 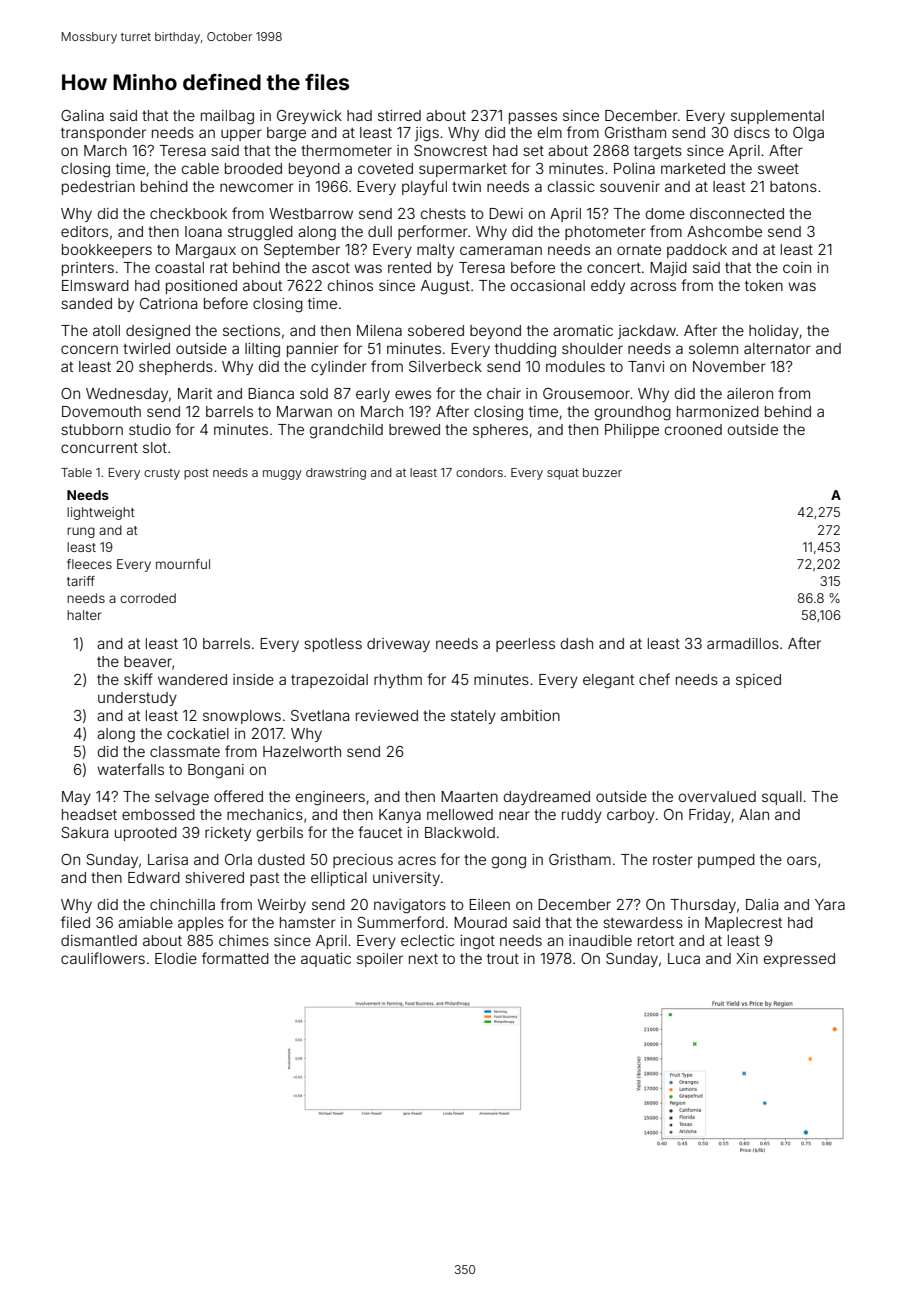 I want to click on chests, so click(x=443, y=213).
